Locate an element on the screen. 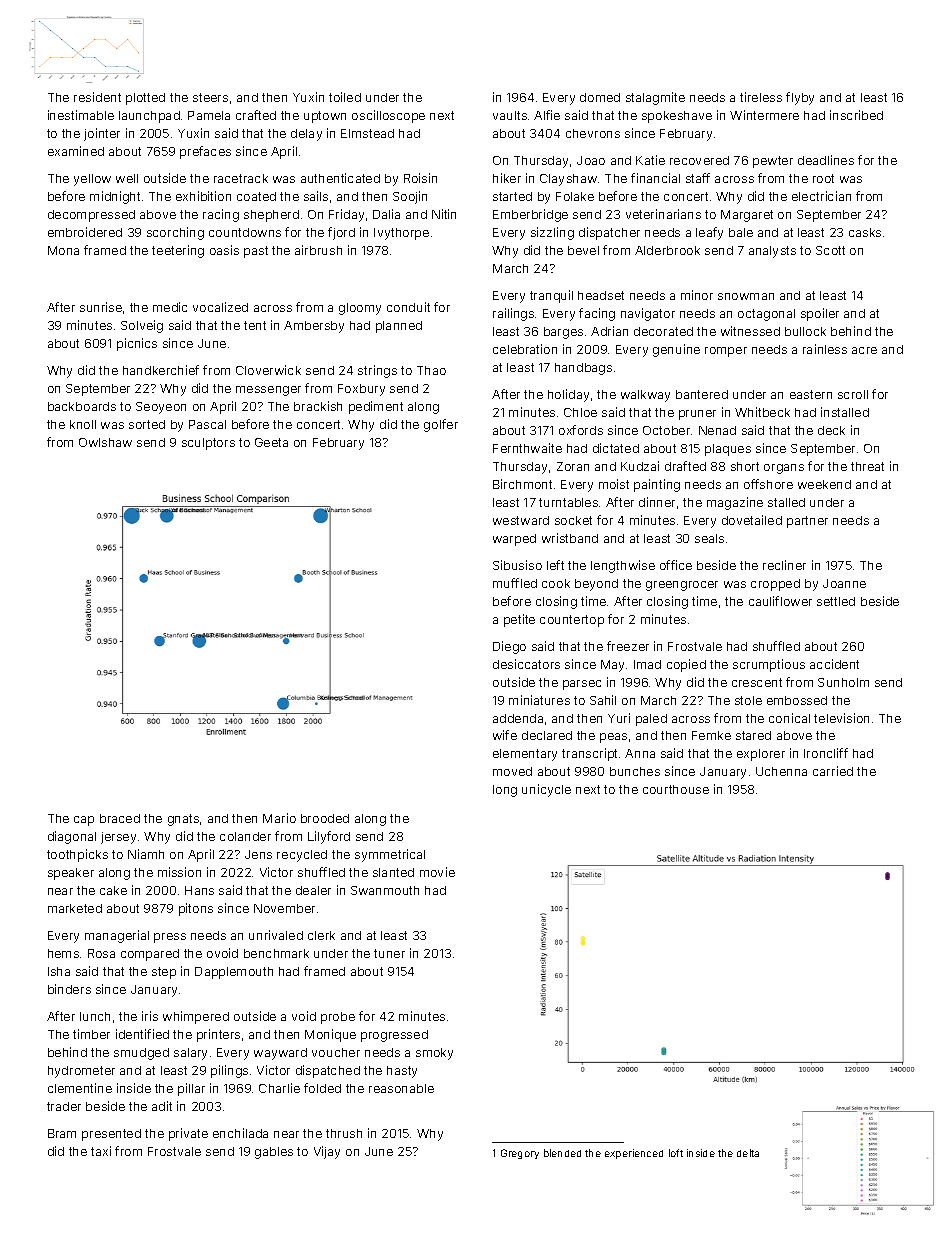 Image resolution: width=952 pixels, height=1233 pixels. carried is located at coordinates (833, 771).
